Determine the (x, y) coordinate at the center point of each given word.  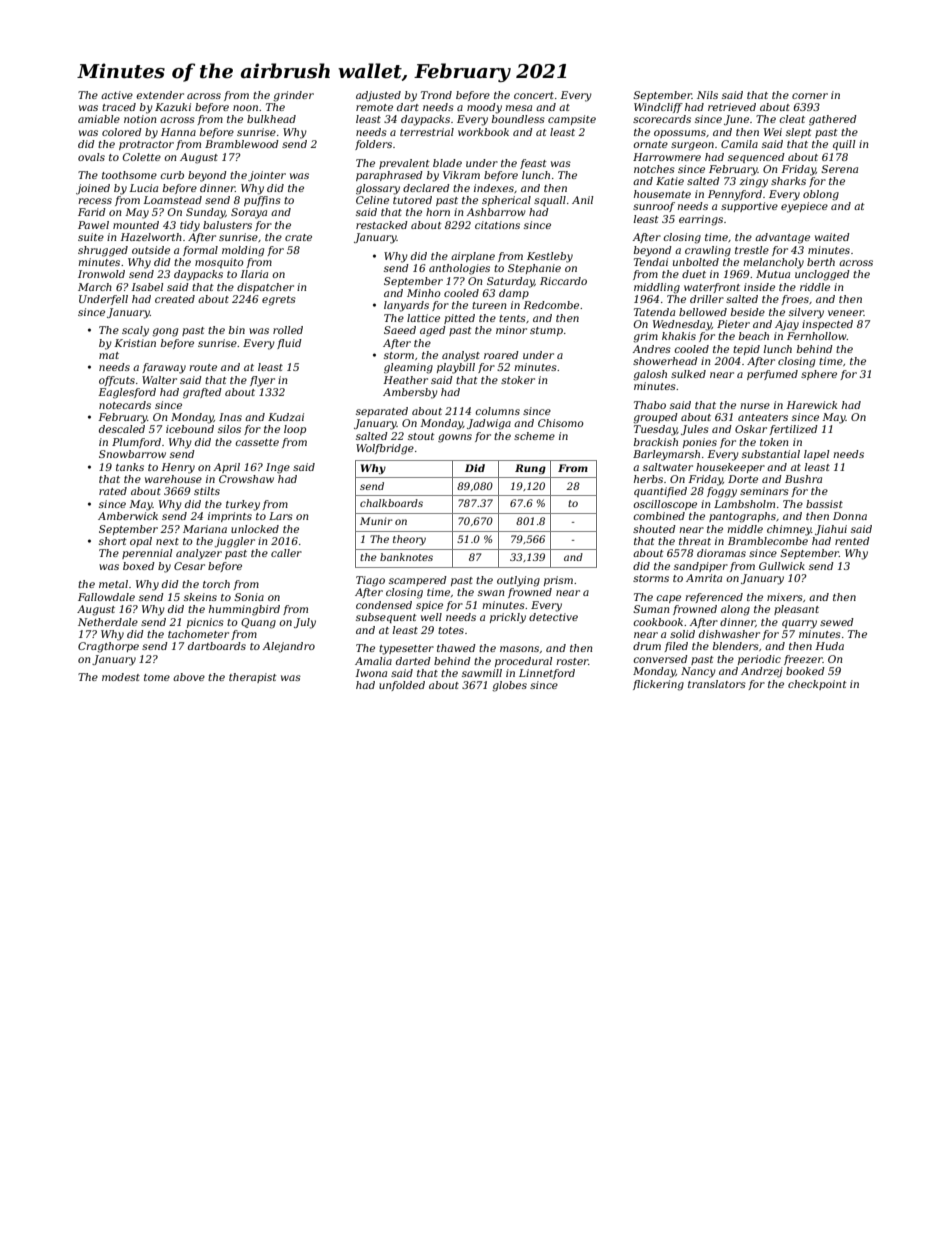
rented (852, 541)
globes (509, 686)
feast (533, 164)
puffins (262, 201)
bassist (824, 504)
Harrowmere (667, 157)
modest (121, 677)
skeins (200, 597)
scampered (418, 581)
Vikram (461, 175)
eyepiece (804, 207)
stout (421, 436)
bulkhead (271, 119)
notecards (125, 405)
